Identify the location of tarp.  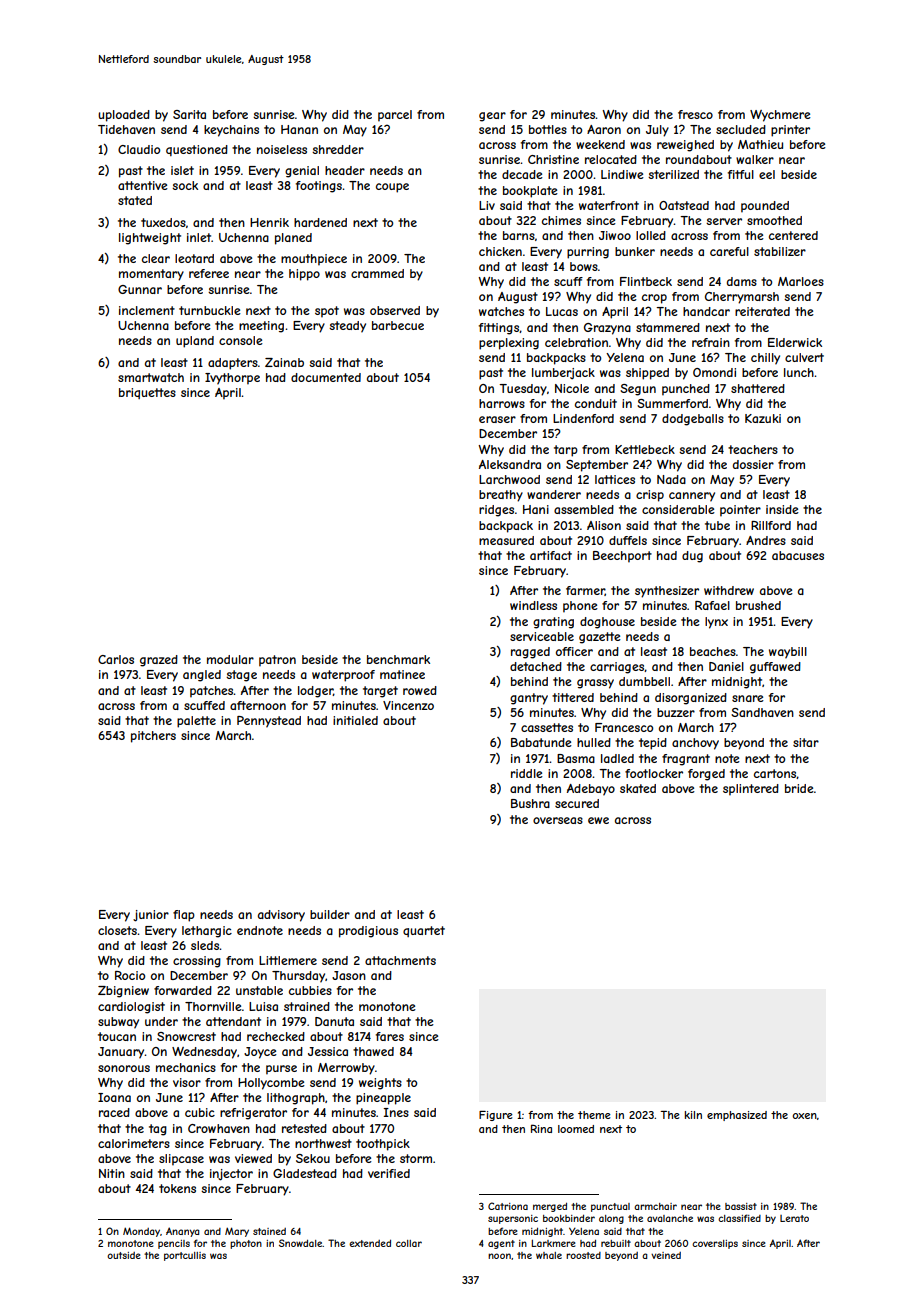
(566, 451).
